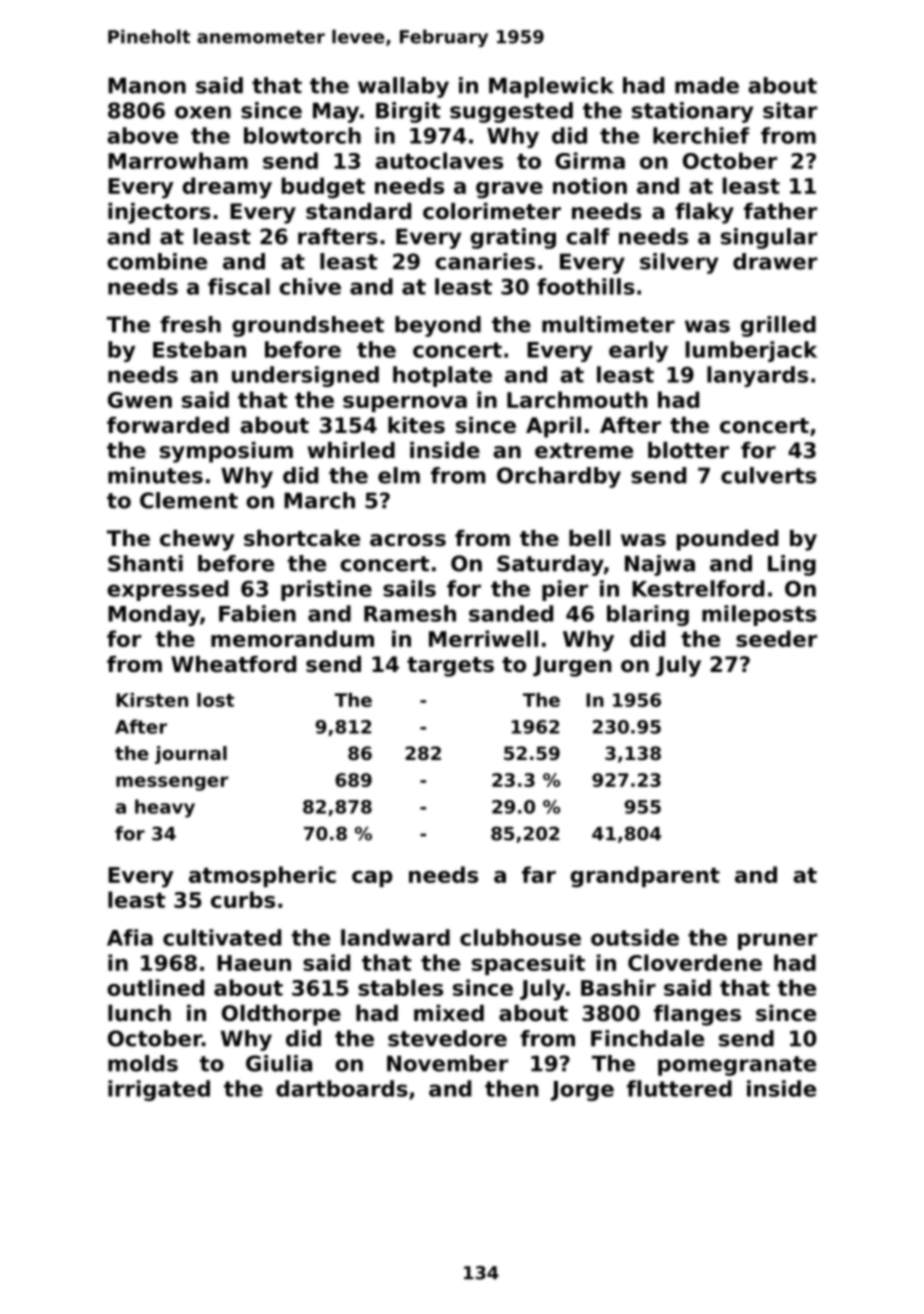  I want to click on combine, so click(157, 261).
